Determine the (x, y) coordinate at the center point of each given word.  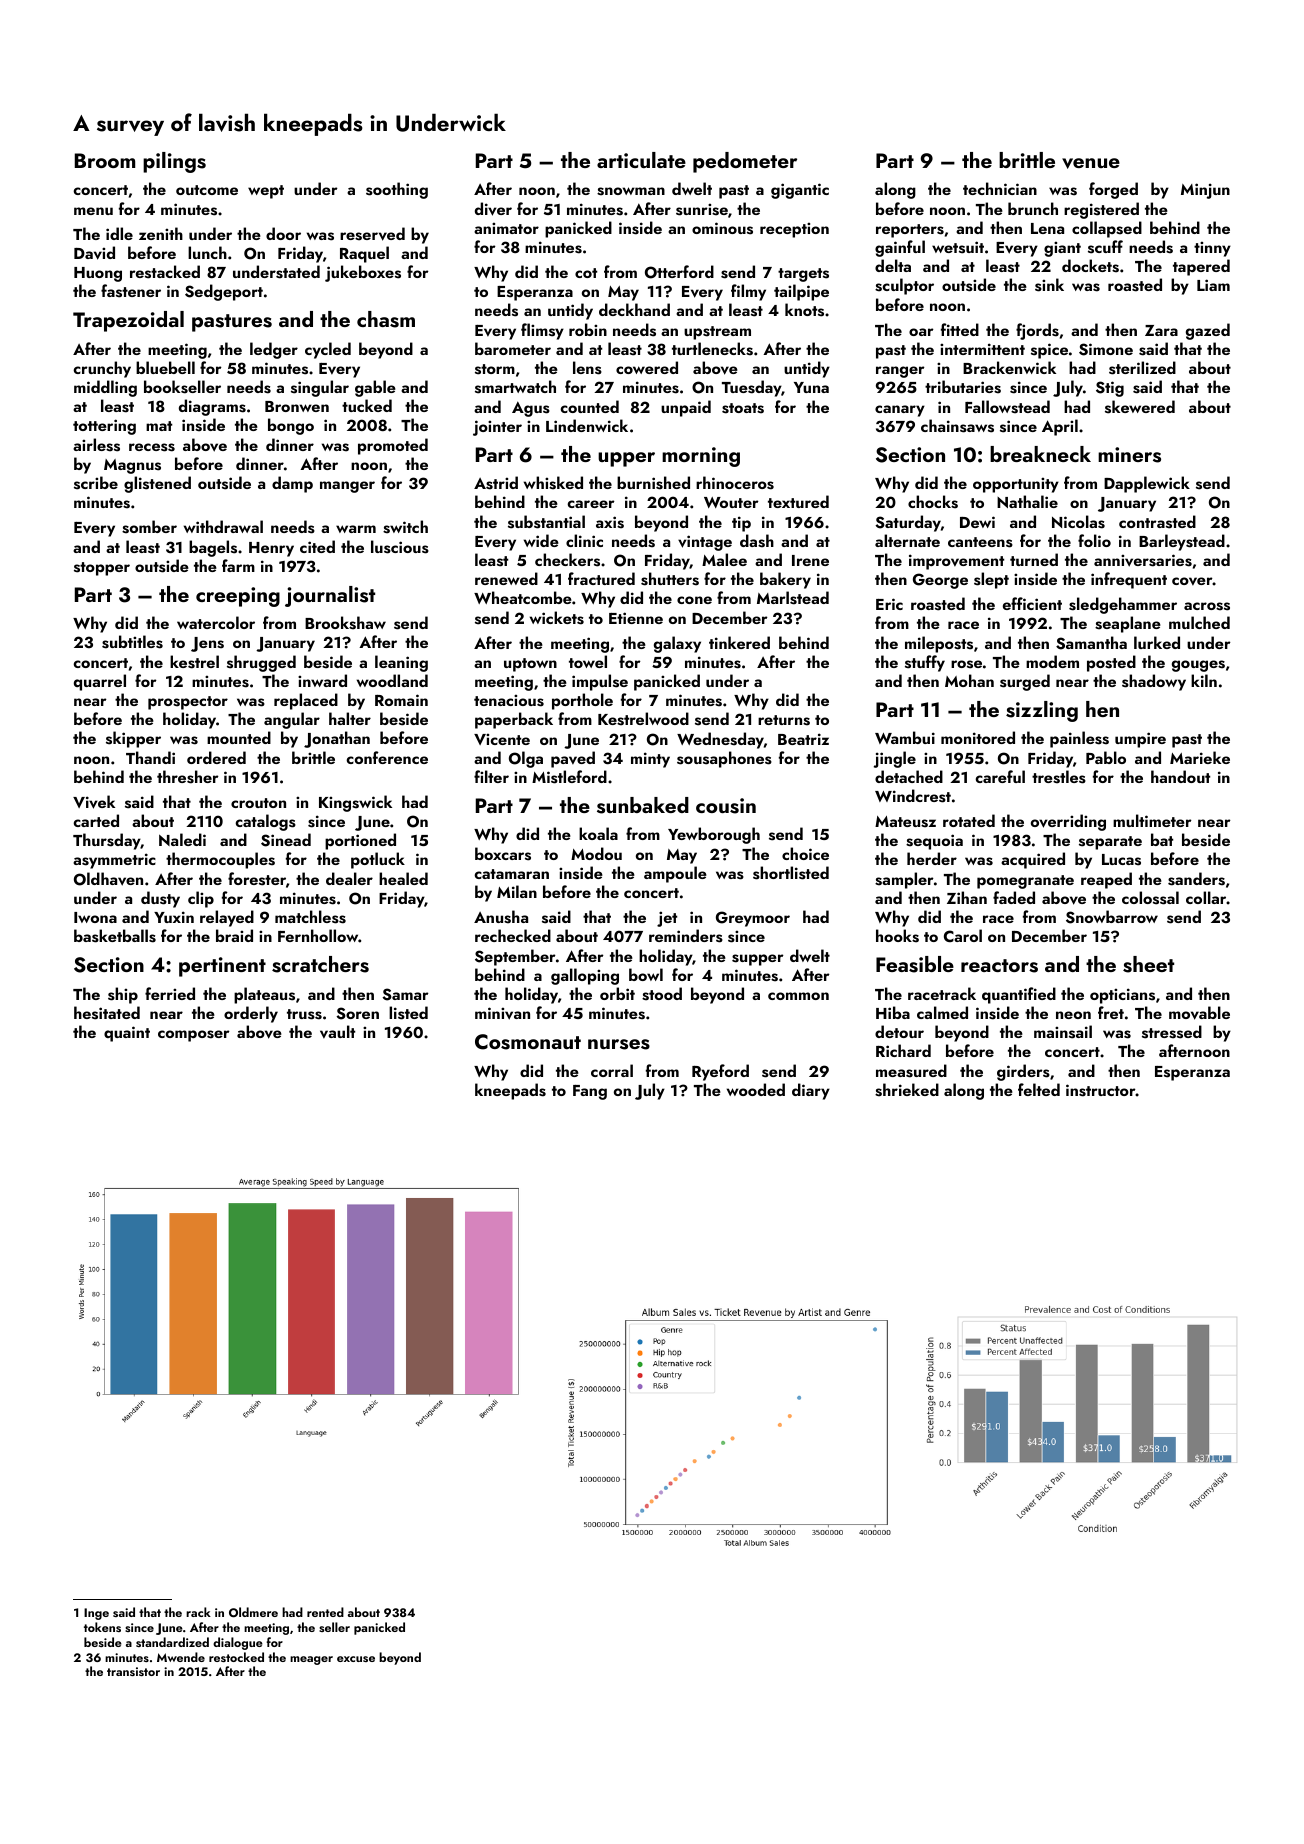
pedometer (745, 162)
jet (667, 919)
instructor (1101, 1090)
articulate (641, 160)
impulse (600, 682)
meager (311, 1660)
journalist (330, 596)
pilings (174, 162)
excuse (356, 1659)
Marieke (1200, 757)
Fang (590, 1092)
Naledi (182, 839)
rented (325, 1612)
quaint (127, 1034)
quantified (1019, 995)
